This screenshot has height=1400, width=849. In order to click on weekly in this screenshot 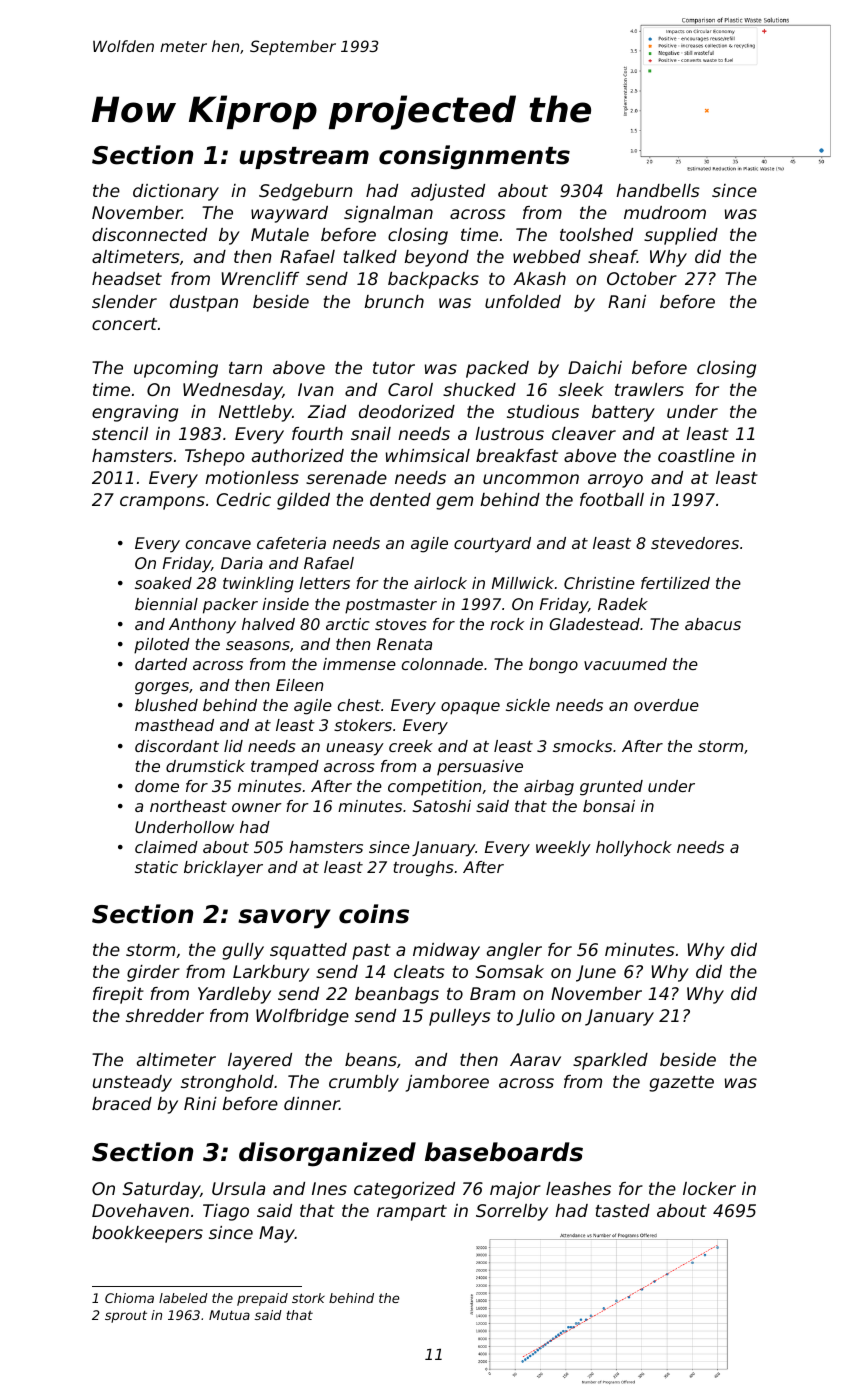, I will do `click(563, 849)`.
